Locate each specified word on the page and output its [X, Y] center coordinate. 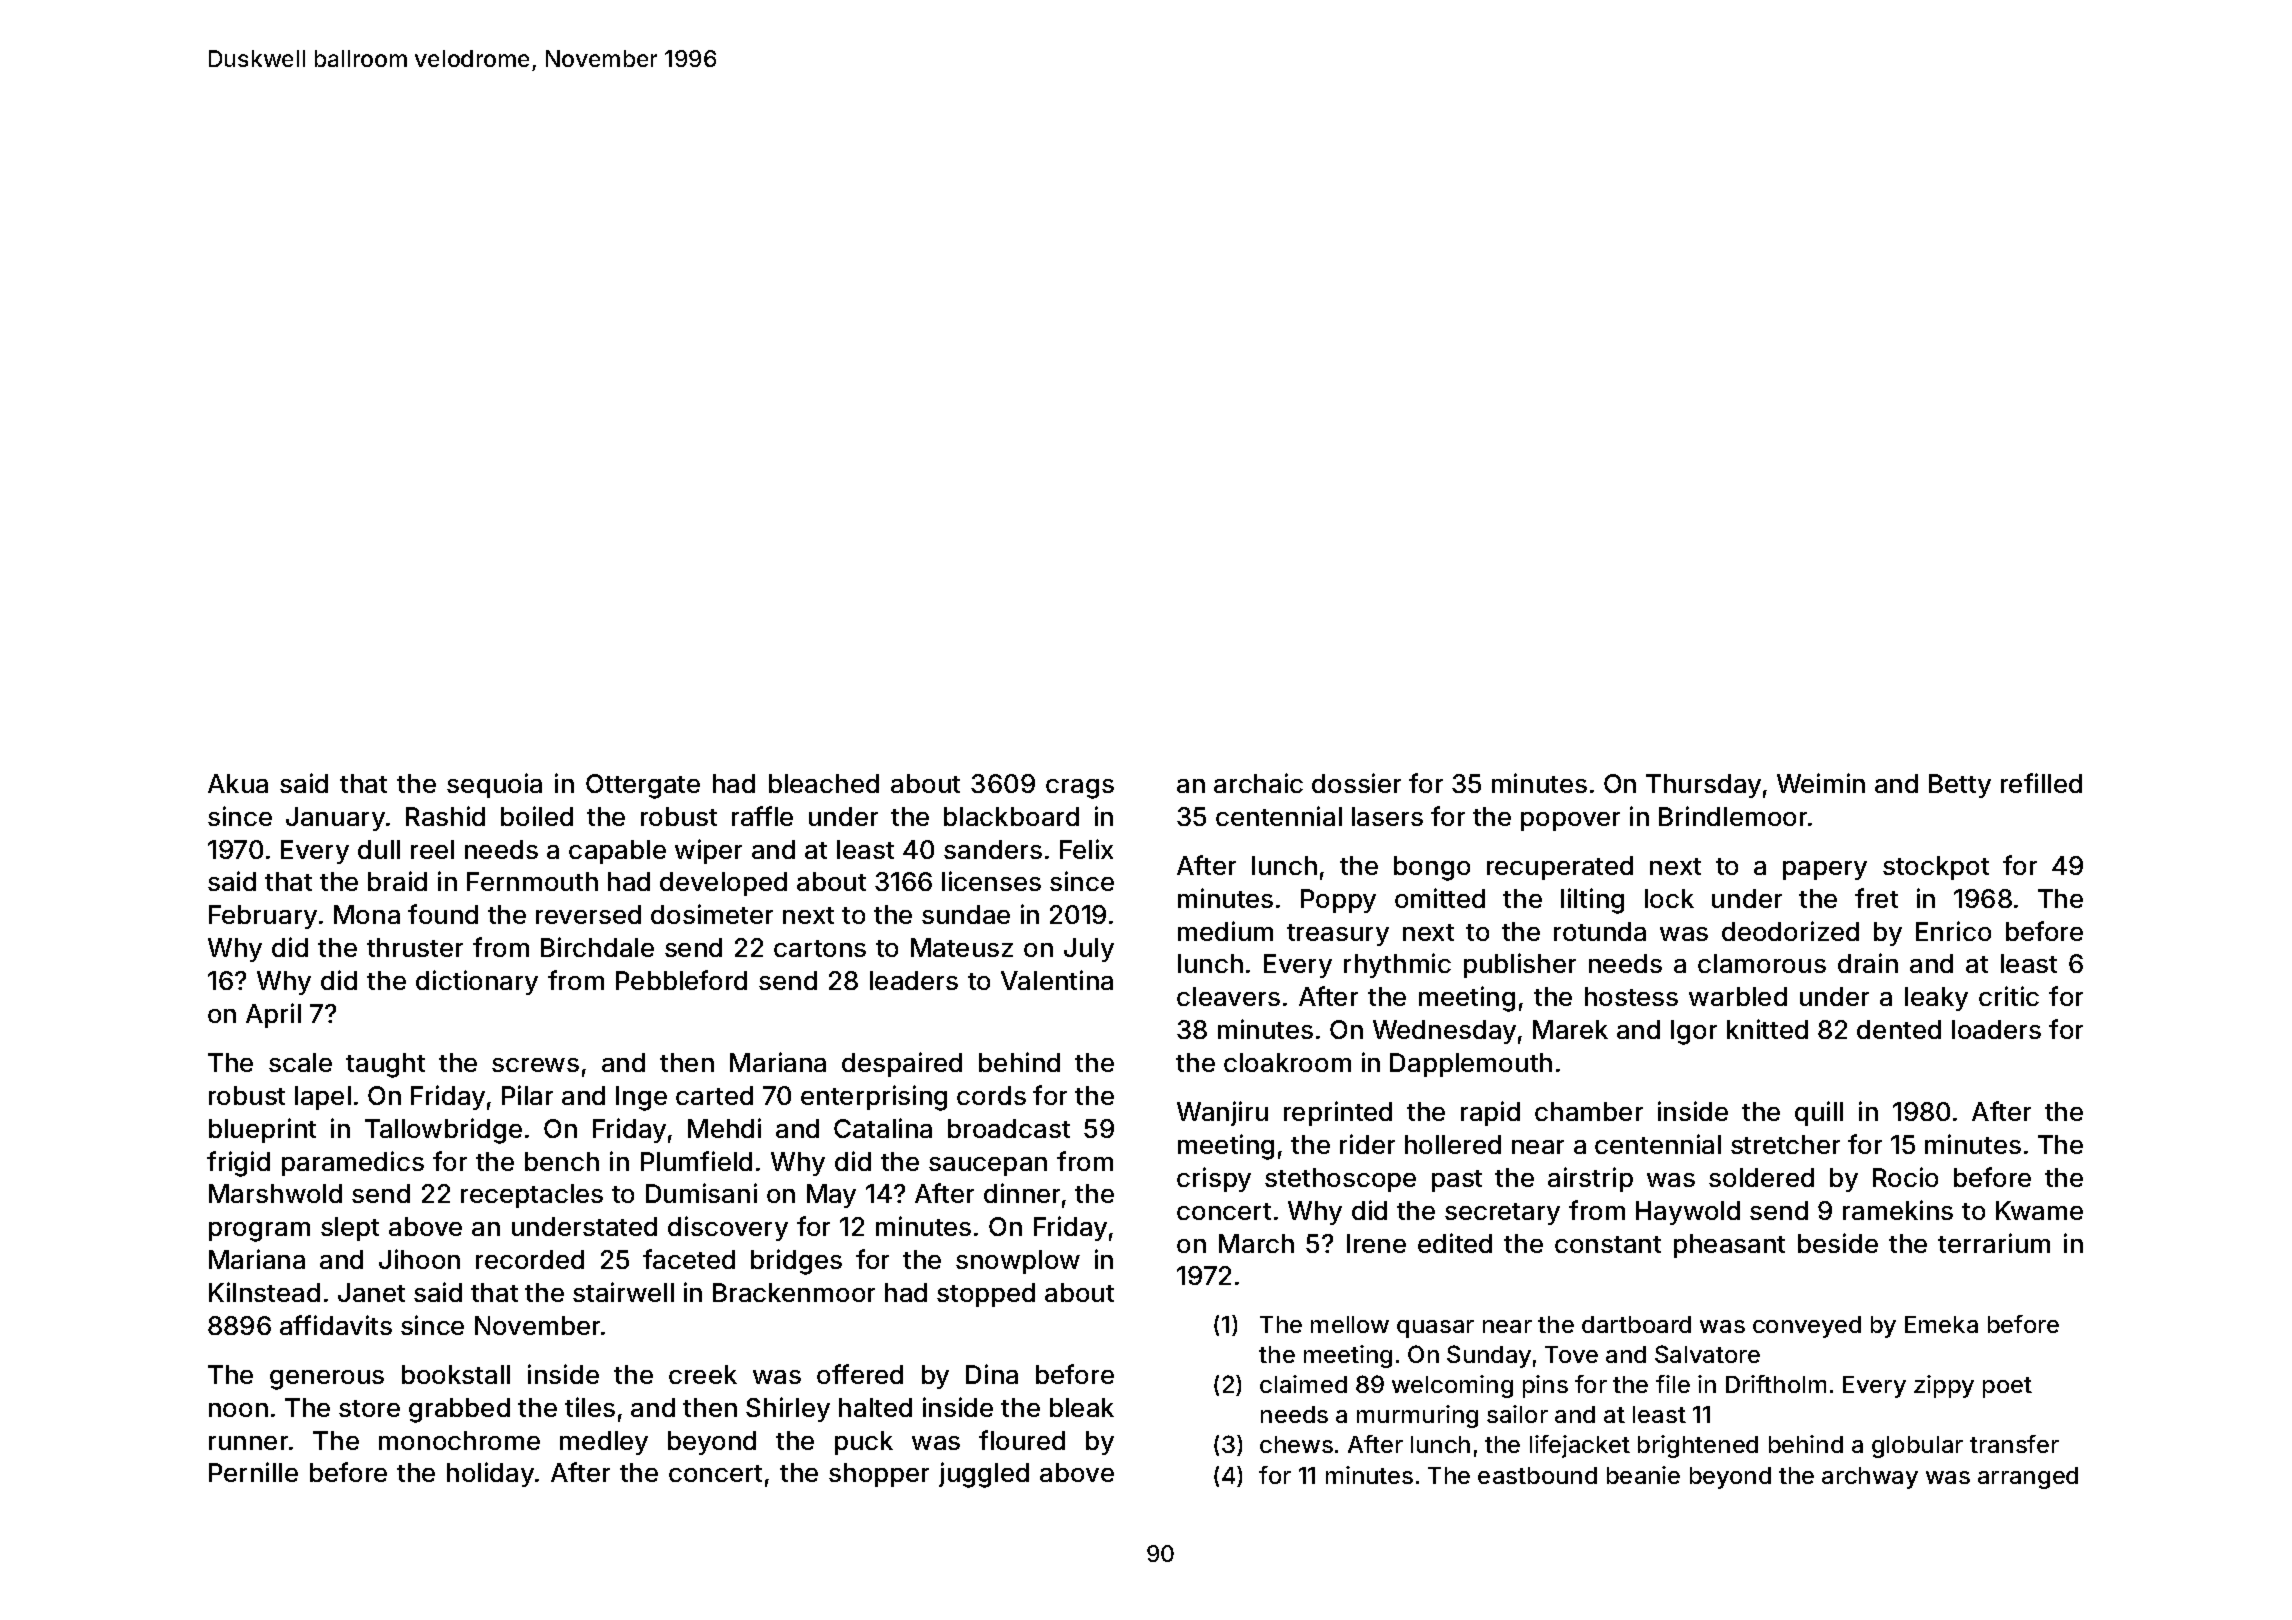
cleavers [1228, 996]
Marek [1570, 1029]
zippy [1944, 1386]
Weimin [1821, 783]
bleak [1082, 1407]
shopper [879, 1475]
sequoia [494, 785]
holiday [490, 1474]
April [273, 1015]
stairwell [623, 1292]
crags [1080, 789]
